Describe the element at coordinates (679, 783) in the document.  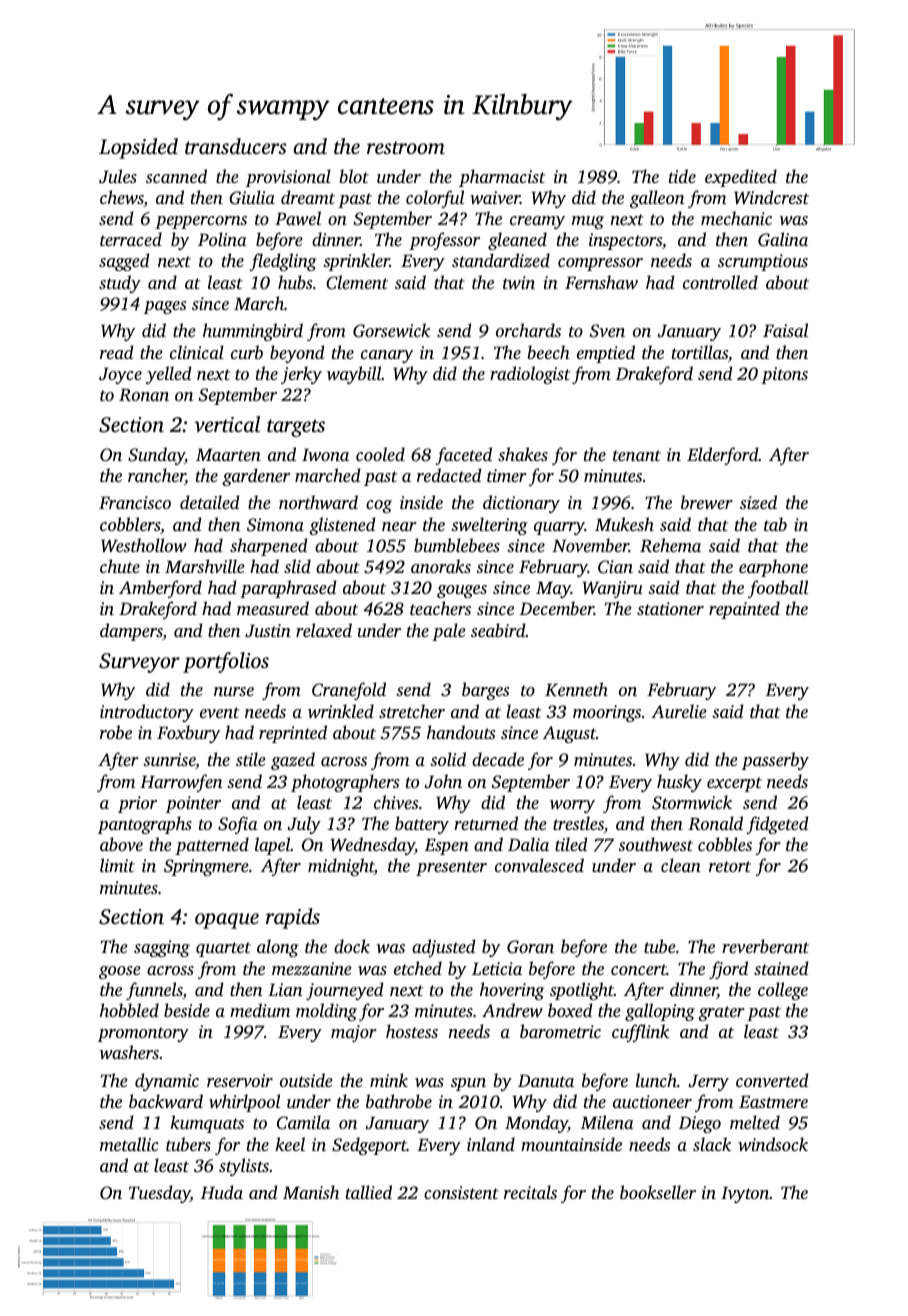
I see `husky` at that location.
